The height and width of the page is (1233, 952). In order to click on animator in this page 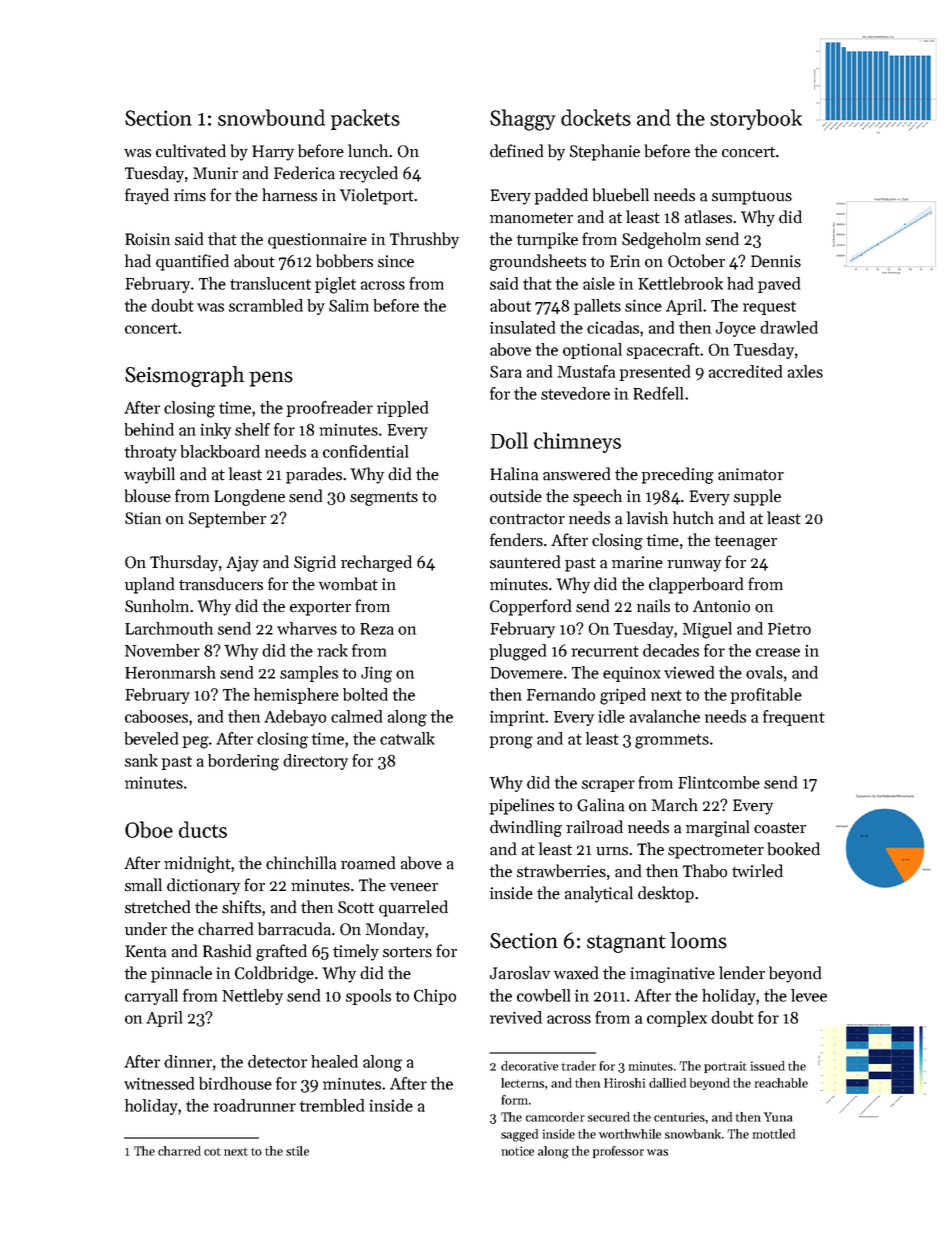, I will do `click(751, 474)`.
